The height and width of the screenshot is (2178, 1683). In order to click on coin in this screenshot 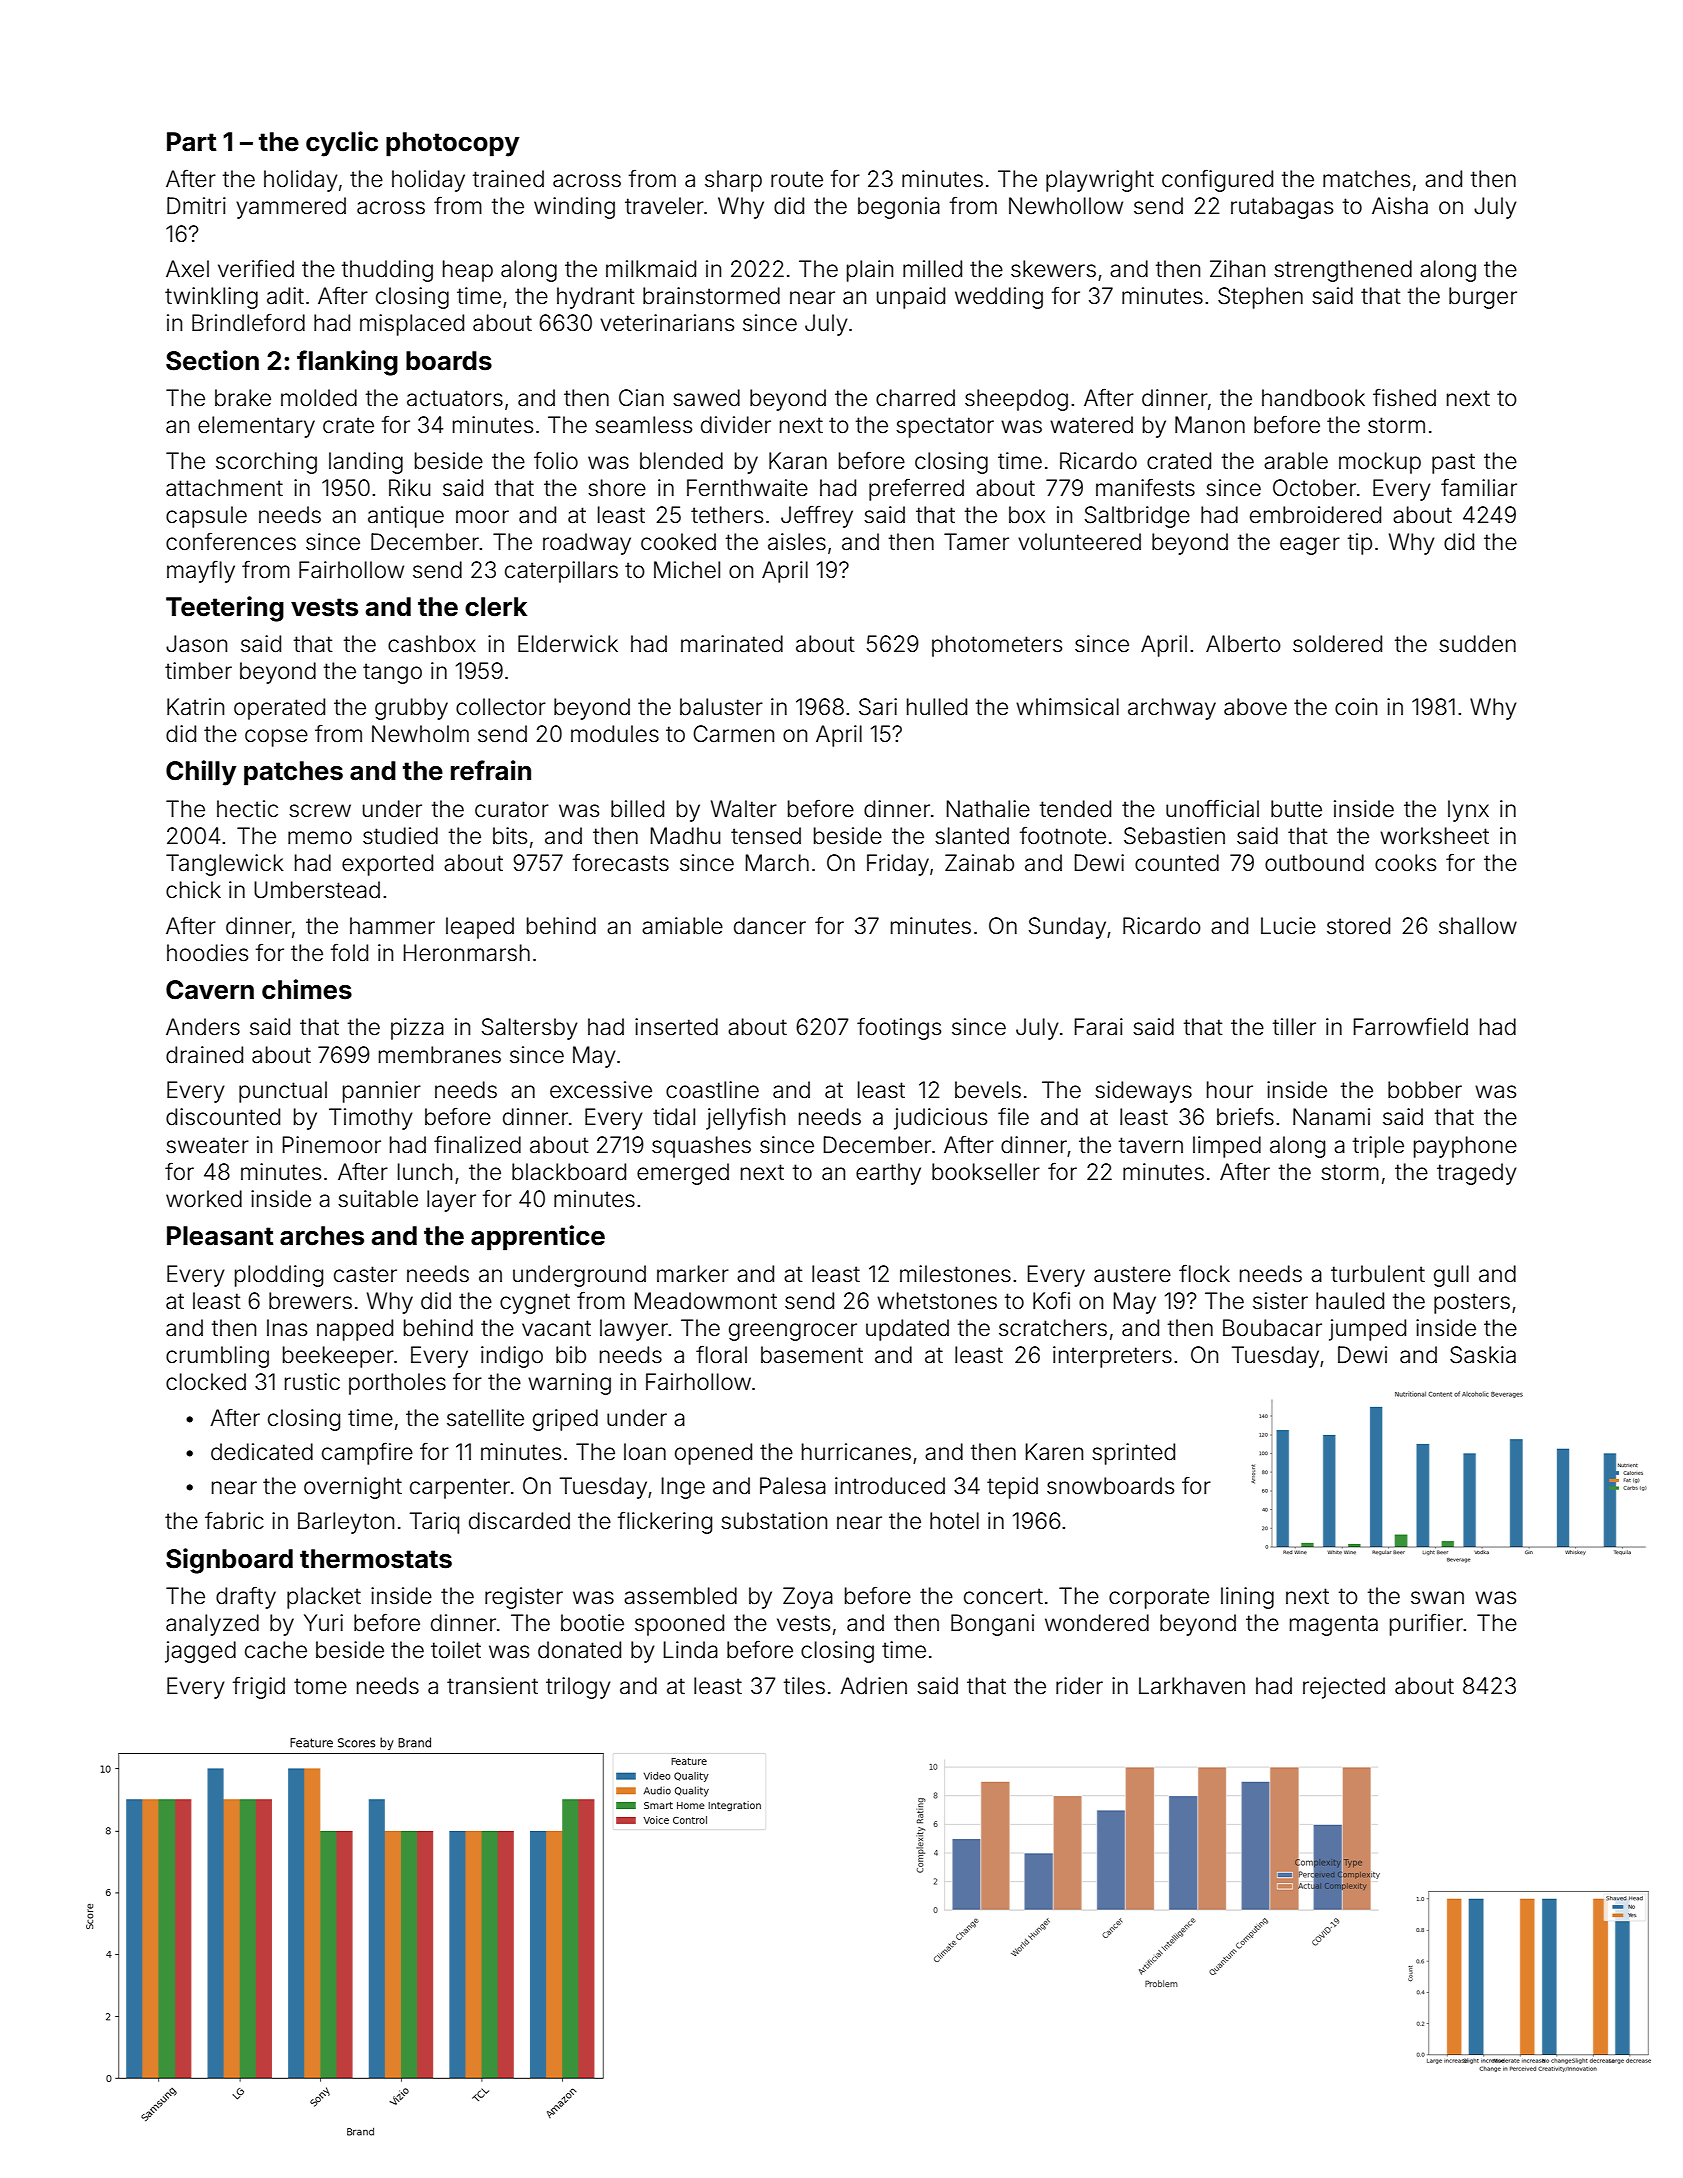, I will do `click(1356, 707)`.
